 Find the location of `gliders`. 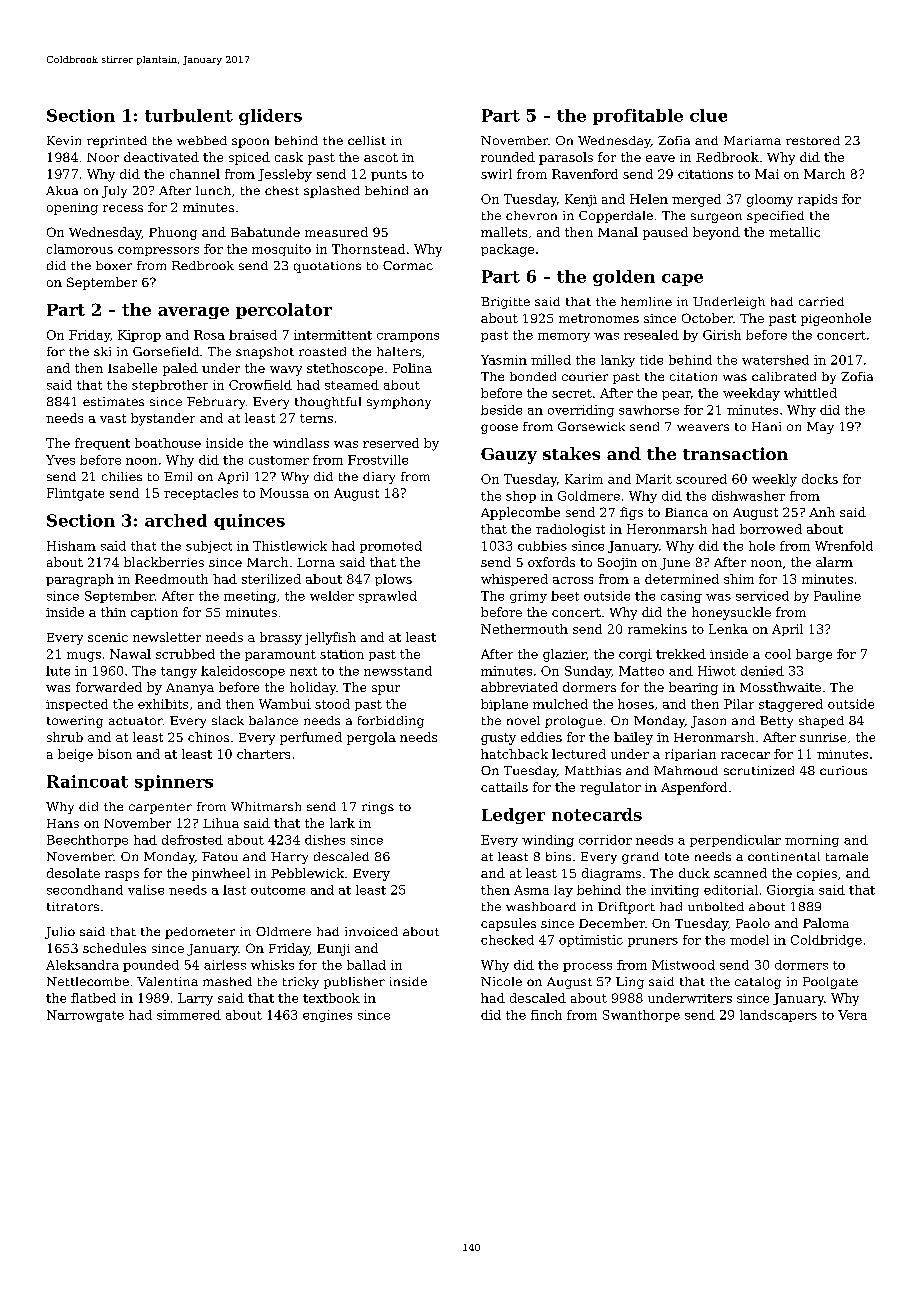

gliders is located at coordinates (270, 117).
